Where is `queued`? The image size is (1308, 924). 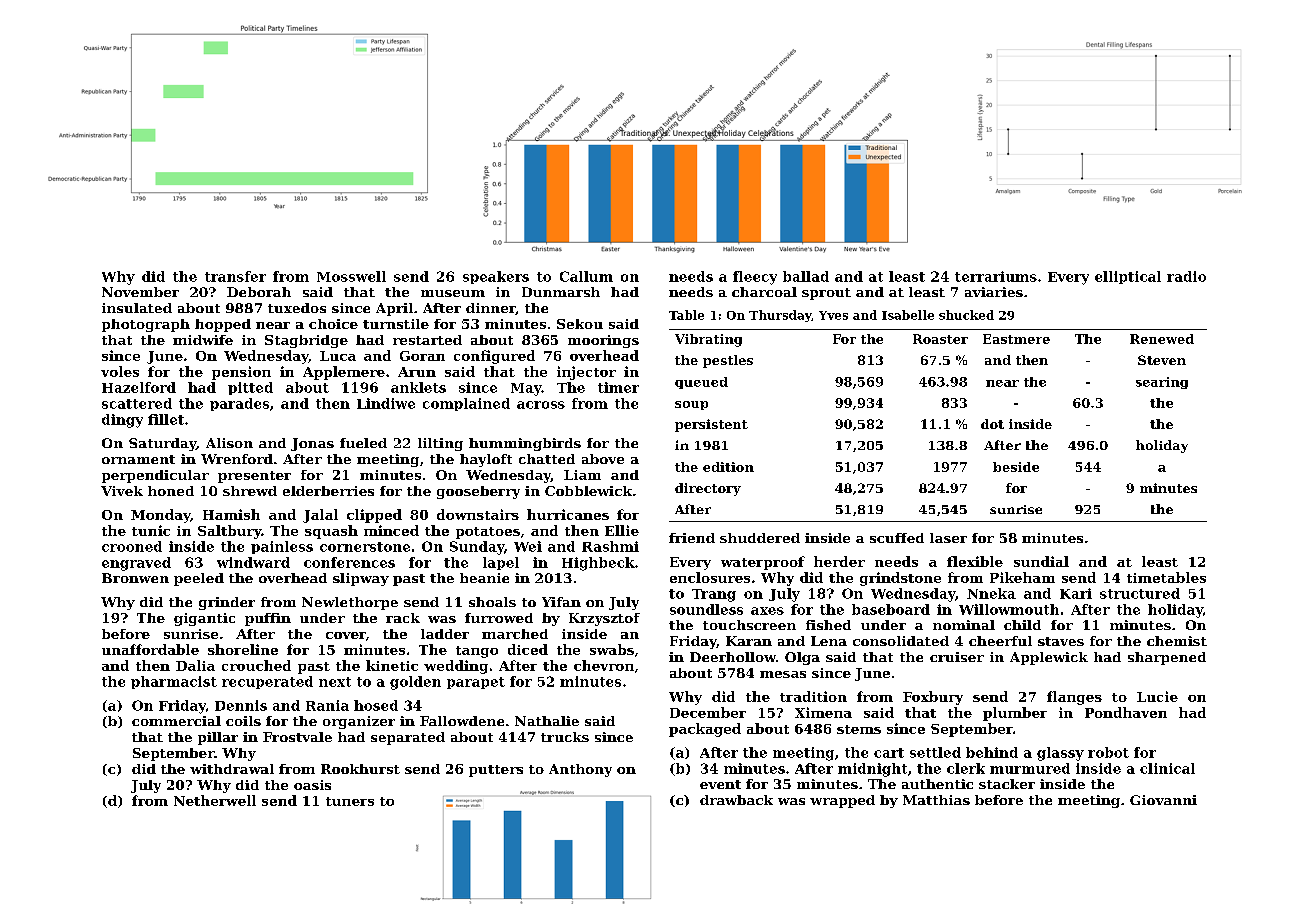
queued is located at coordinates (701, 383).
